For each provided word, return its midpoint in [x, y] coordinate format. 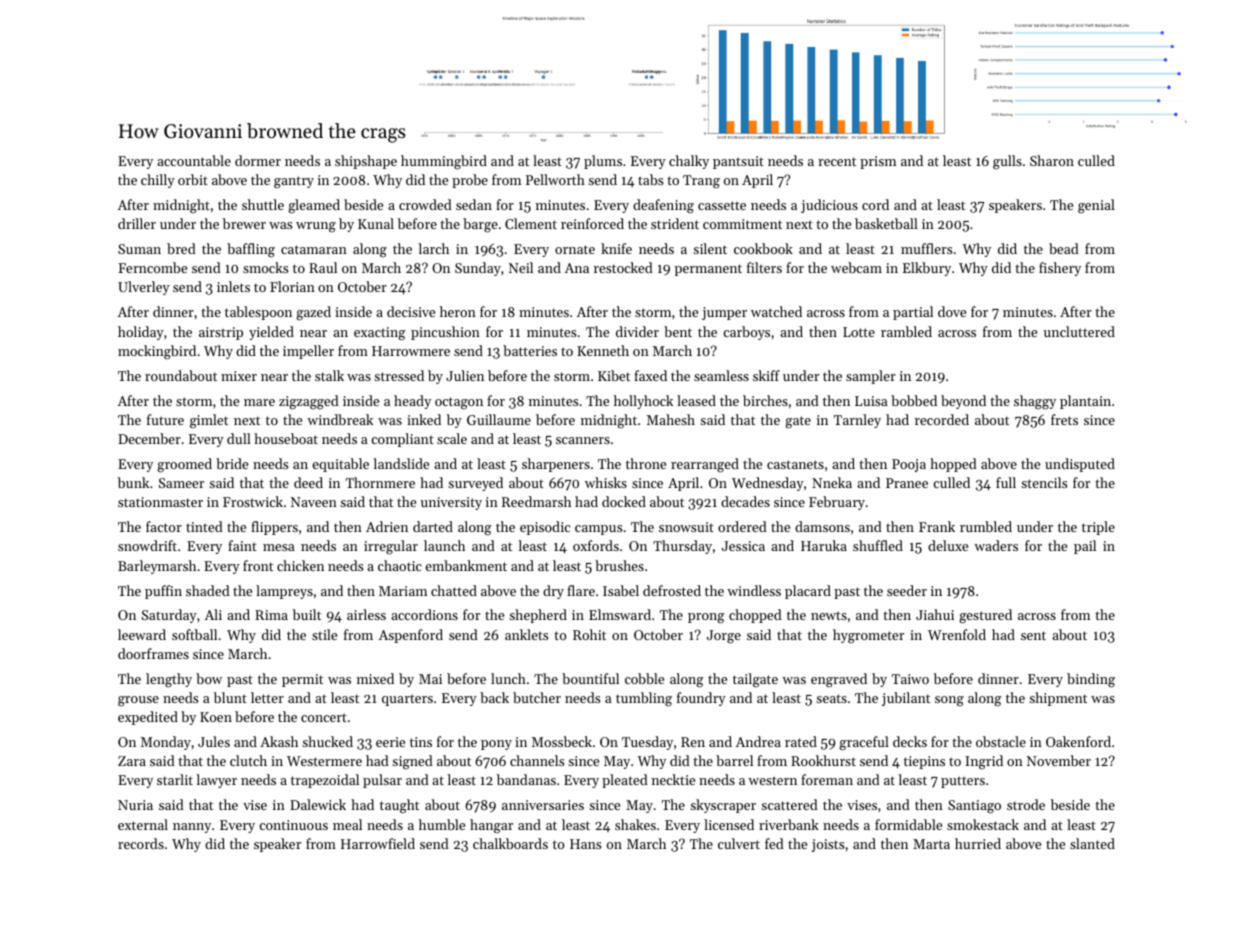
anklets [526, 634]
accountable [194, 160]
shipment [1058, 699]
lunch [508, 678]
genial [1096, 206]
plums [603, 162]
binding [1091, 680]
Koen [216, 717]
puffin [163, 592]
